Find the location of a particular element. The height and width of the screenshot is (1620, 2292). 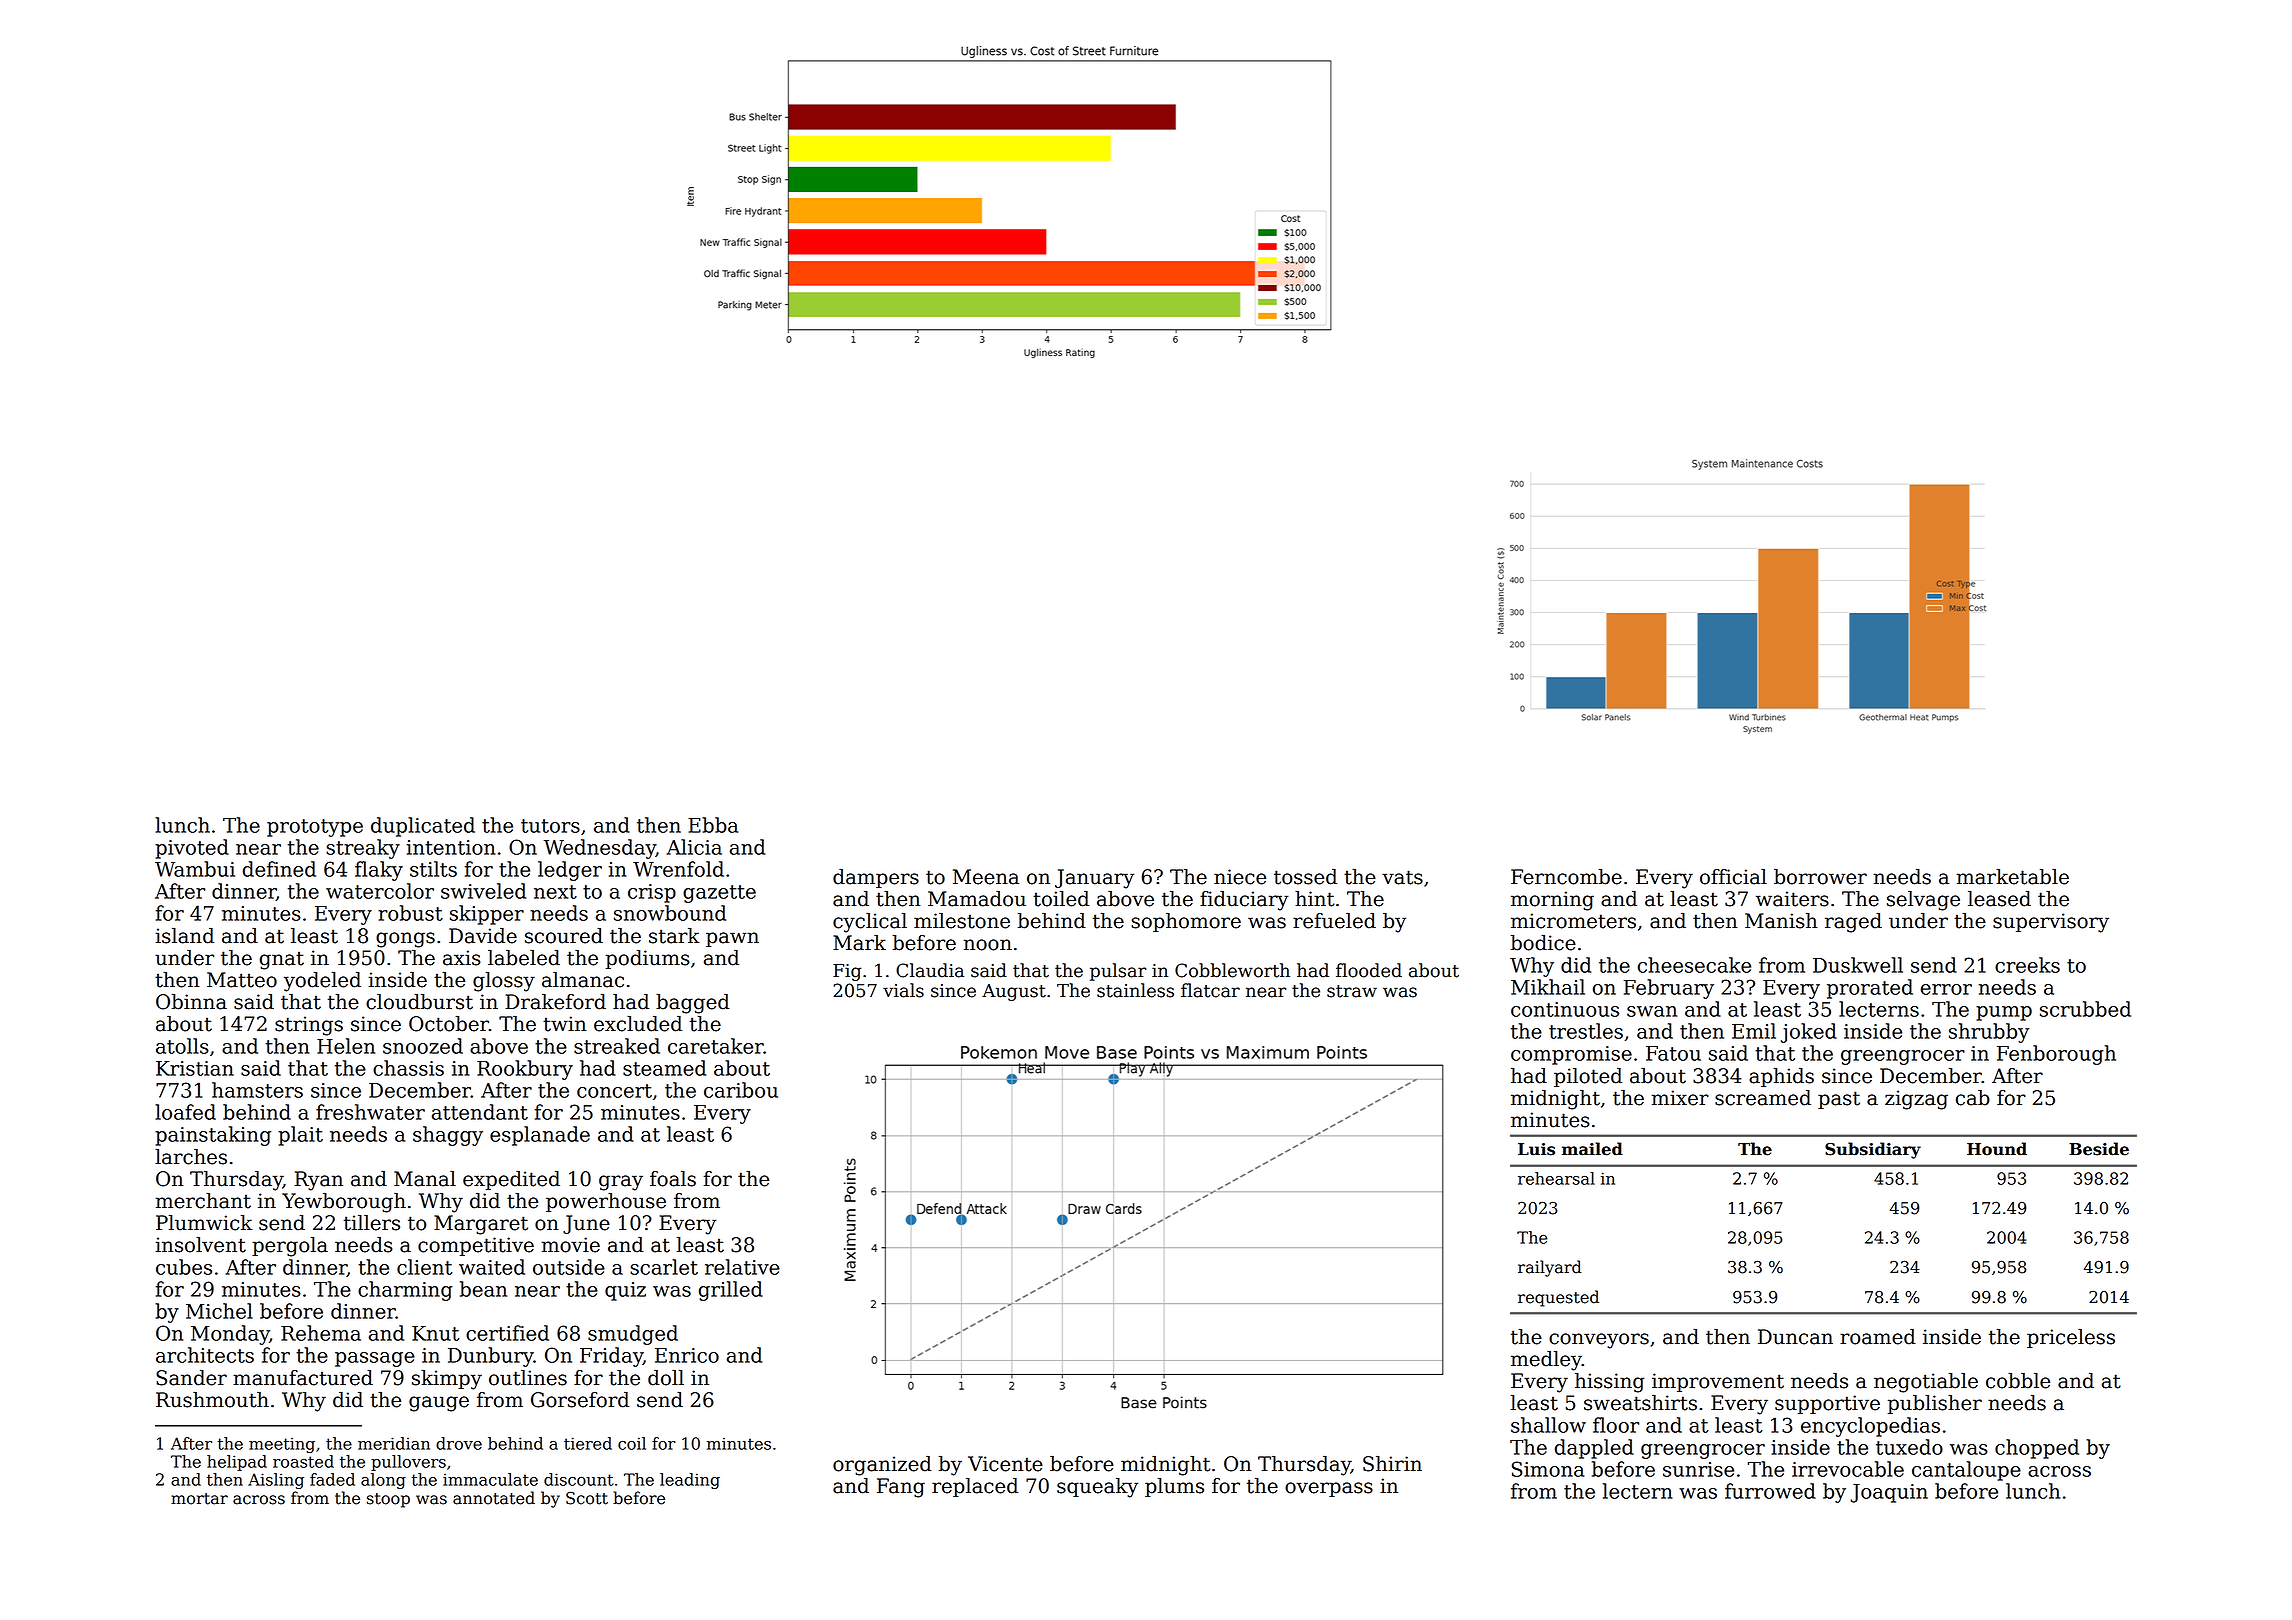

gazette is located at coordinates (719, 894).
